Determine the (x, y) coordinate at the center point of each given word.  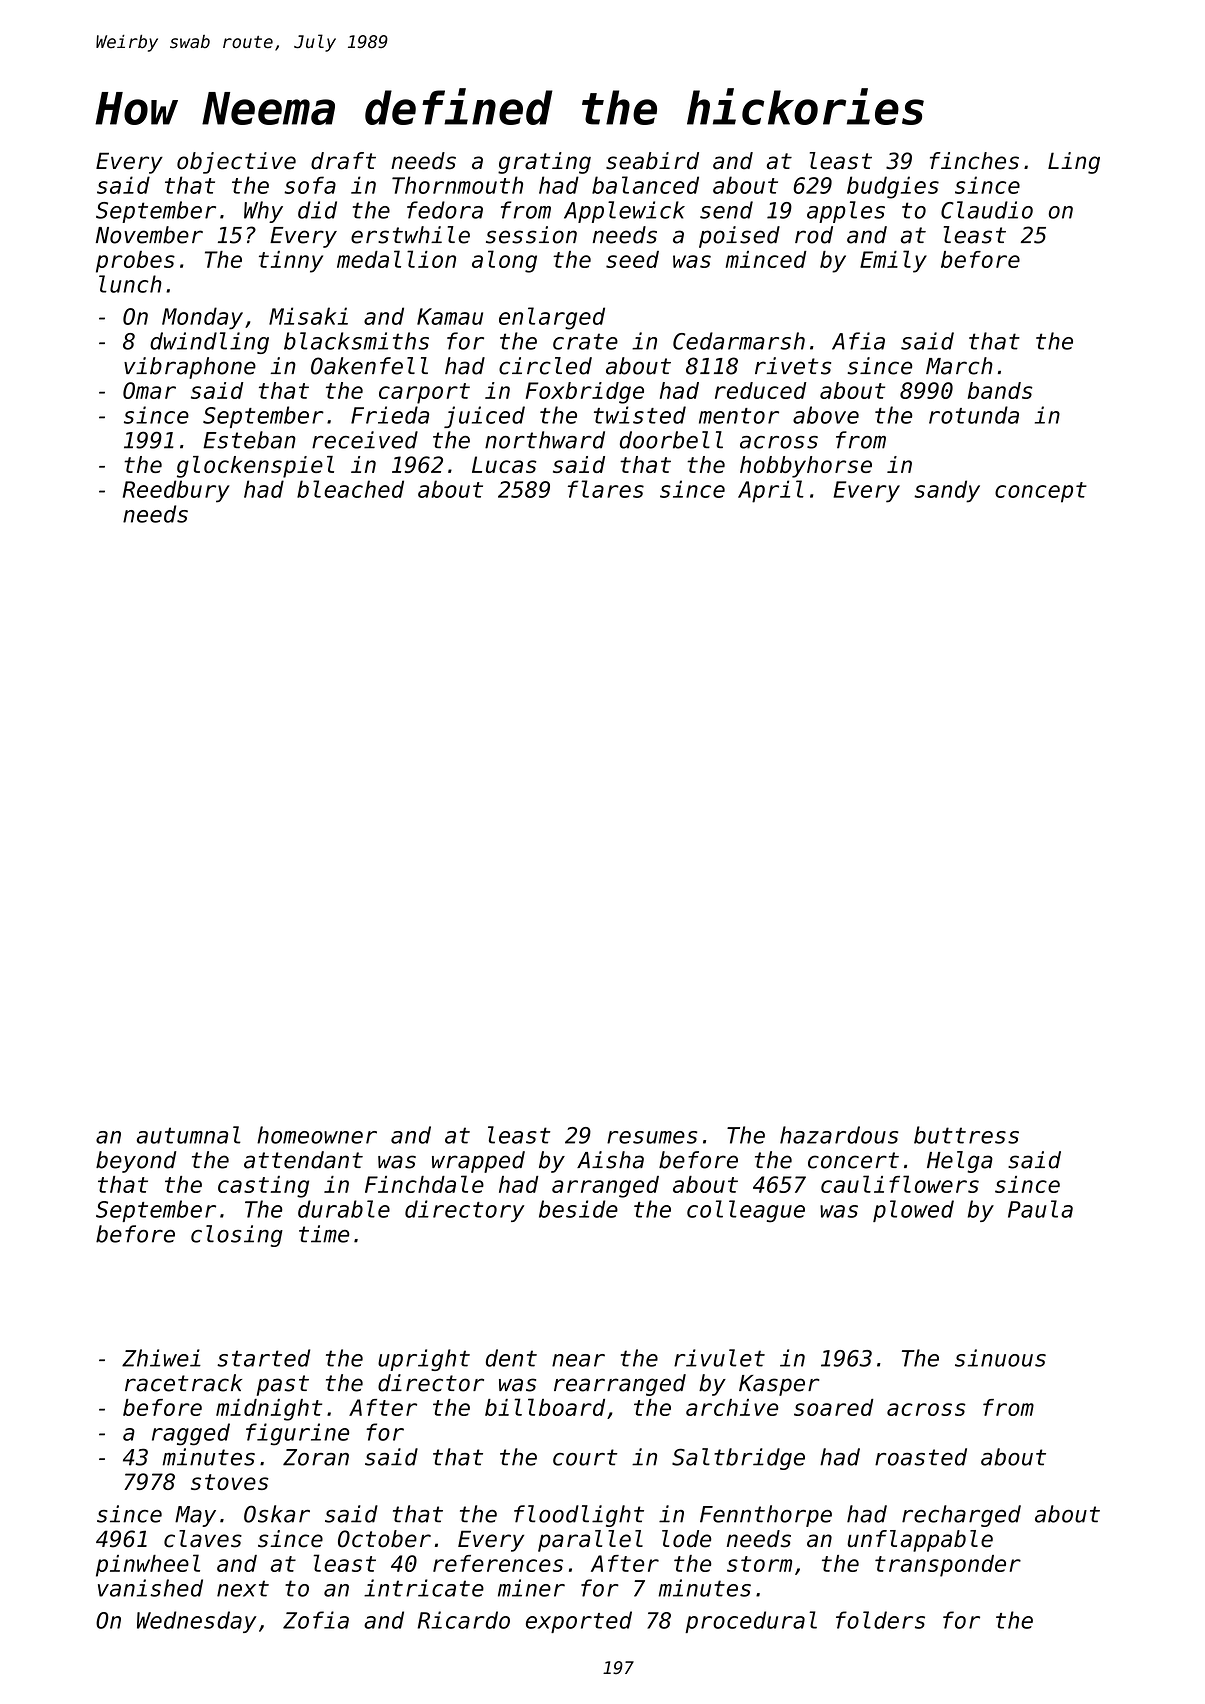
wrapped (478, 1162)
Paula (1040, 1209)
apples (846, 212)
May (195, 1516)
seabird (652, 161)
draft (343, 161)
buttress (966, 1135)
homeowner (317, 1135)
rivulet (719, 1358)
